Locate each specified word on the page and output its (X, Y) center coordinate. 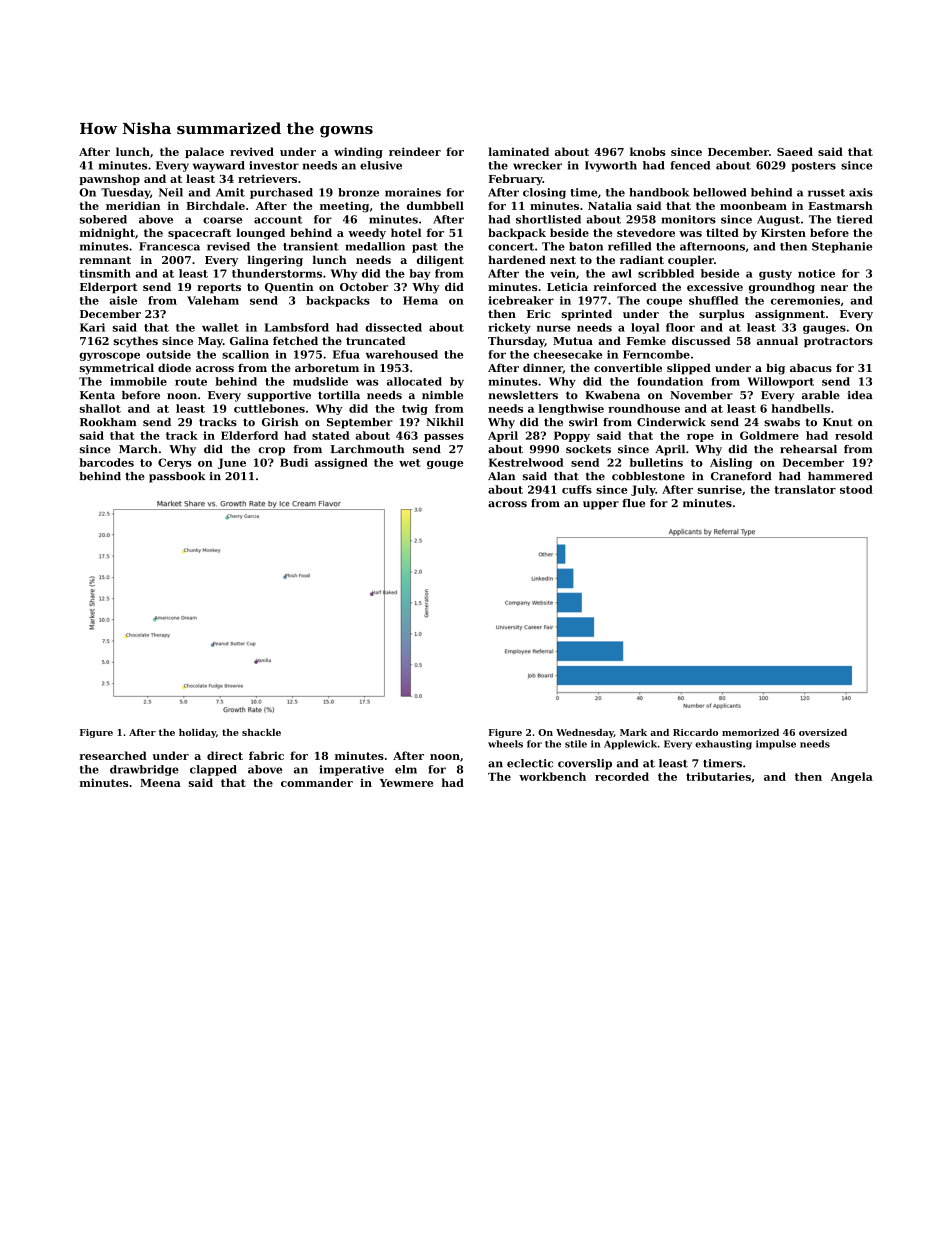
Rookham (108, 422)
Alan (501, 476)
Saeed (795, 151)
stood (856, 489)
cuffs (577, 489)
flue (633, 503)
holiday (197, 733)
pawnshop (109, 179)
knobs (648, 151)
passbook (177, 477)
